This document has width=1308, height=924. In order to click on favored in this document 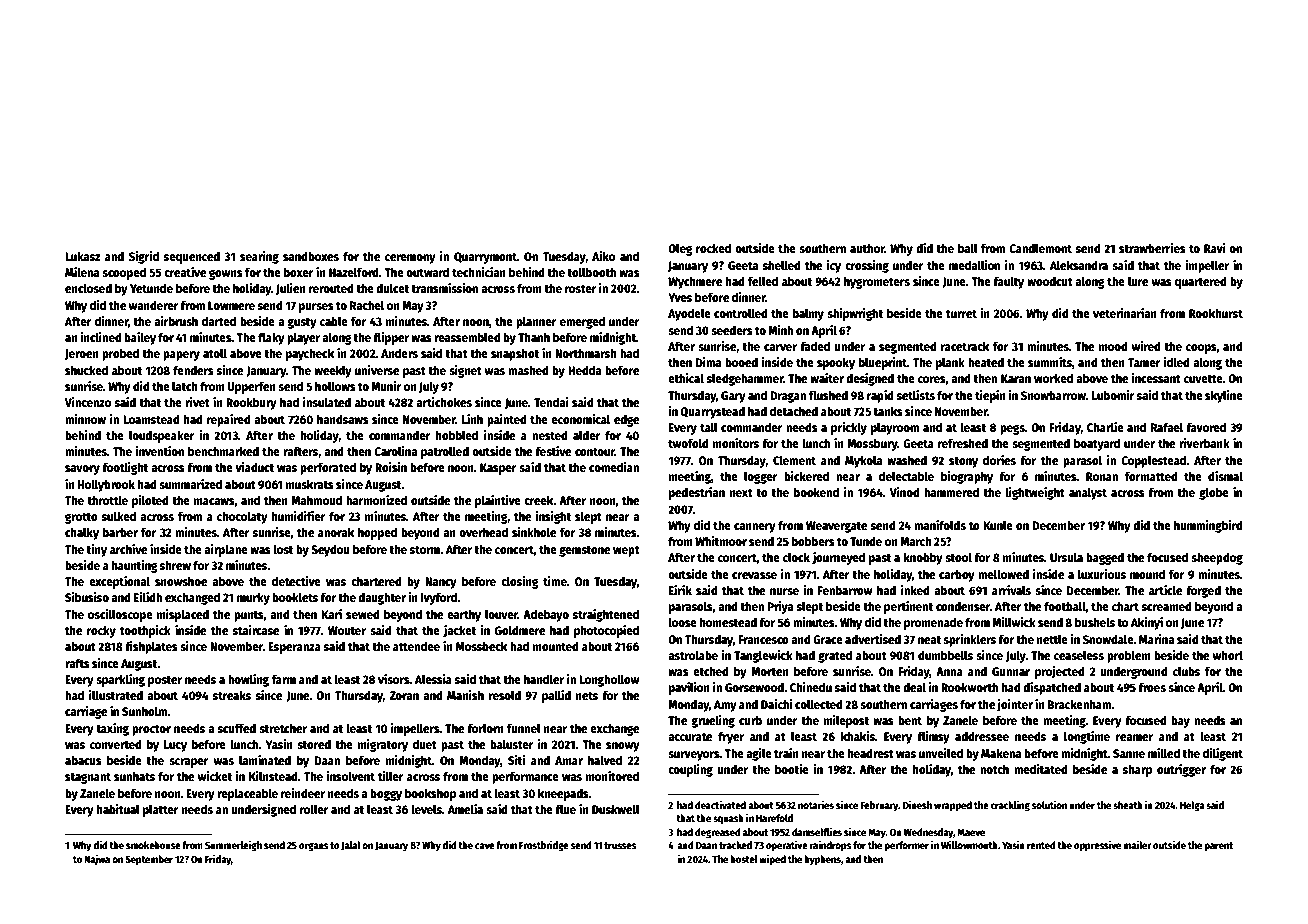, I will do `click(1206, 427)`.
